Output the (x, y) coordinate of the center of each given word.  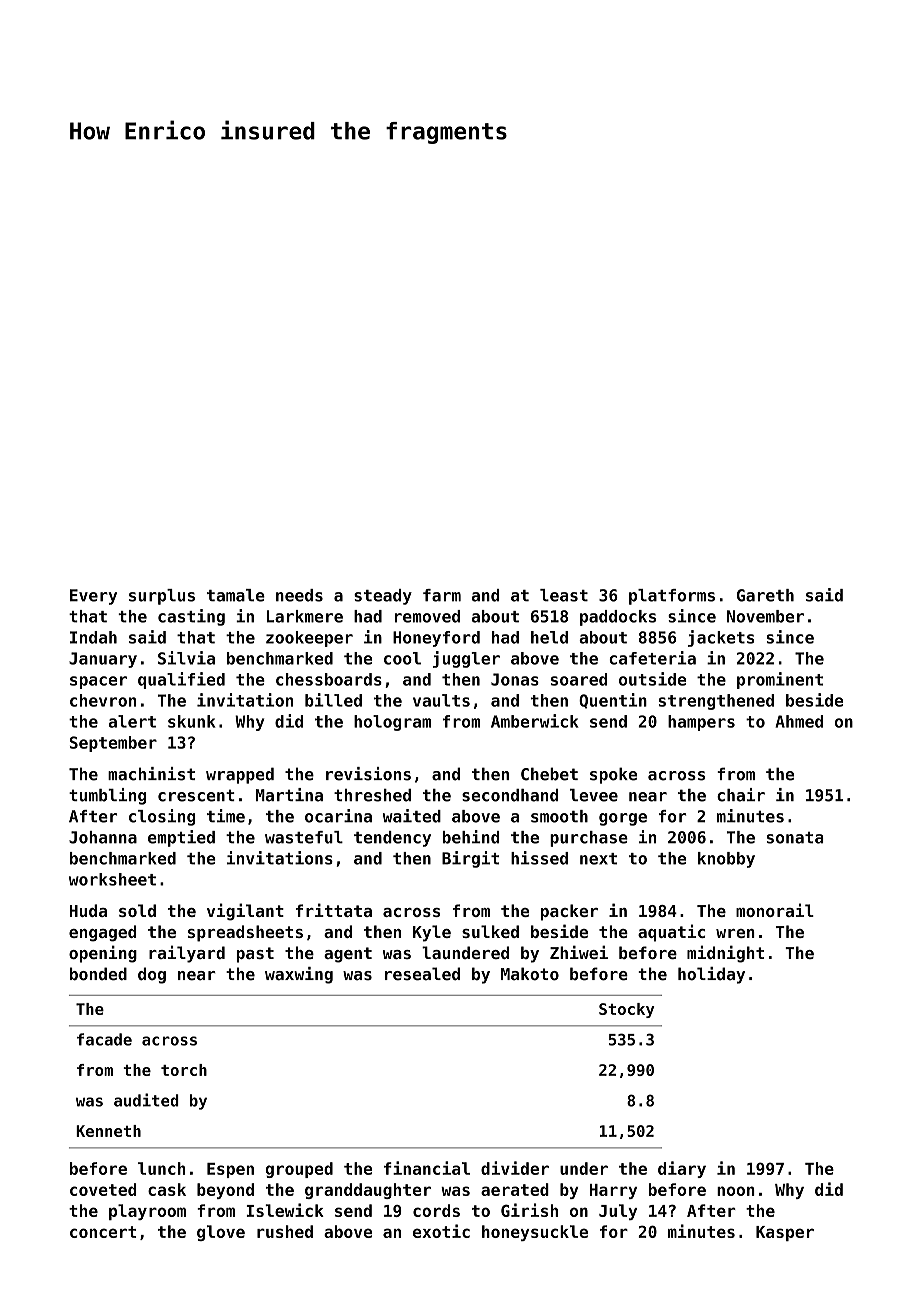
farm (442, 595)
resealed (422, 974)
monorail (775, 910)
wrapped (240, 775)
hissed (539, 858)
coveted (103, 1189)
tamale (236, 595)
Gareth (765, 595)
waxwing (299, 975)
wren (735, 933)
